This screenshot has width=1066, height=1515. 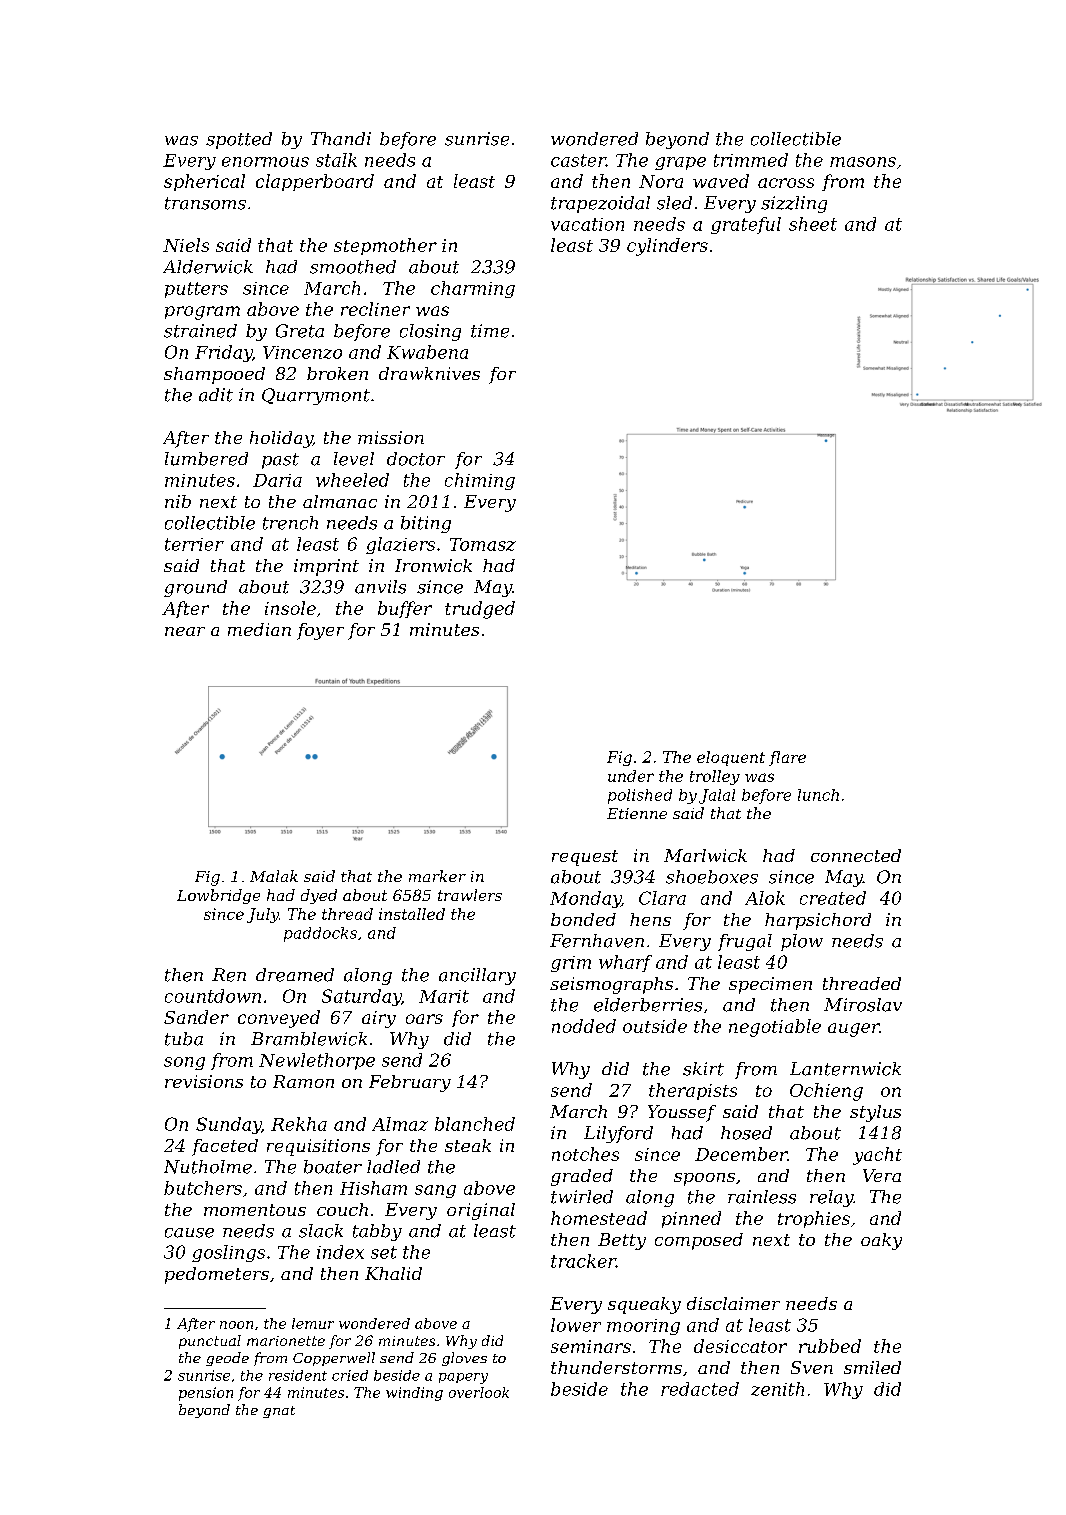 I want to click on ancillary, so click(x=477, y=976).
